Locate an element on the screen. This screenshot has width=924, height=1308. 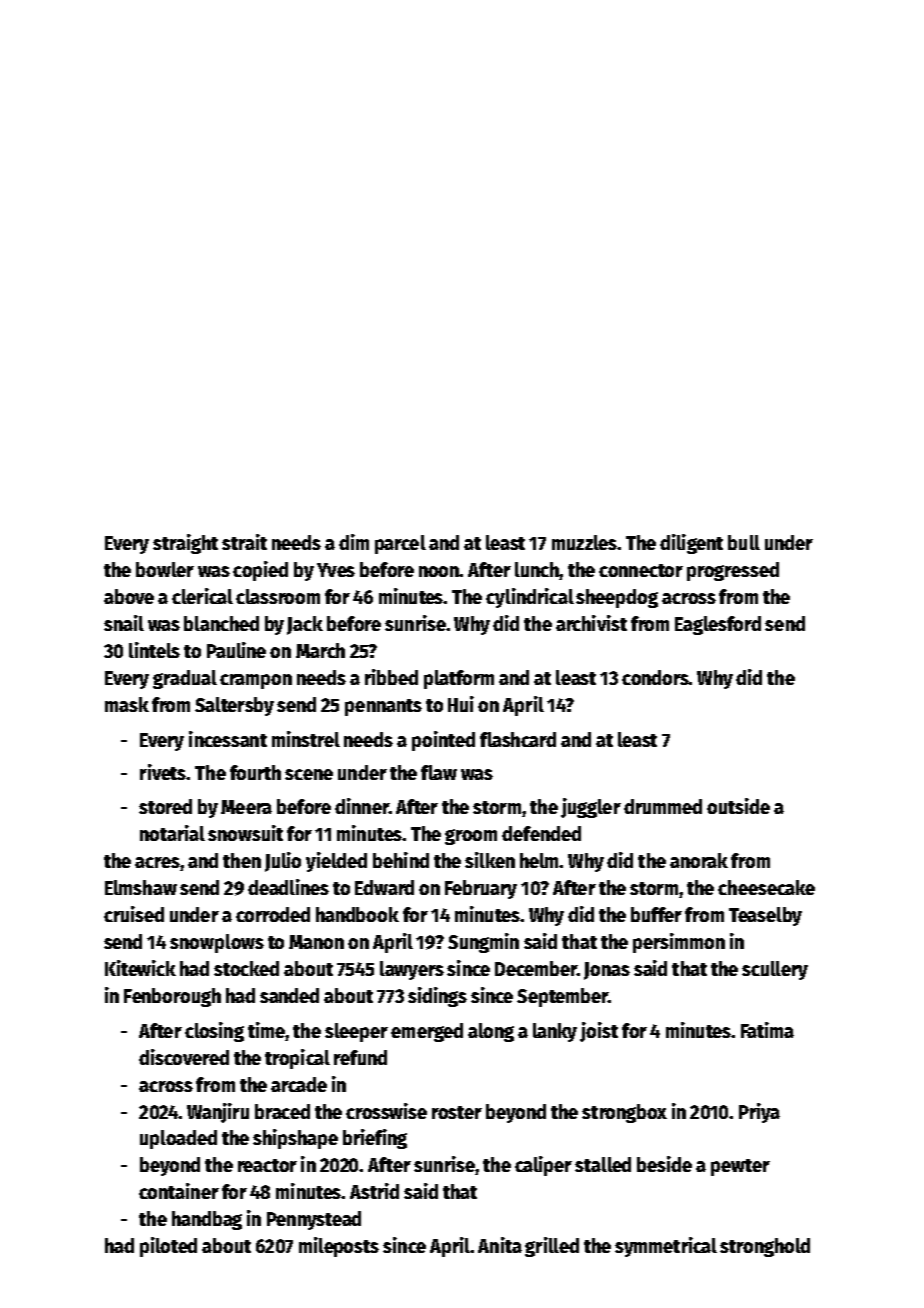
Priya is located at coordinates (759, 1113).
